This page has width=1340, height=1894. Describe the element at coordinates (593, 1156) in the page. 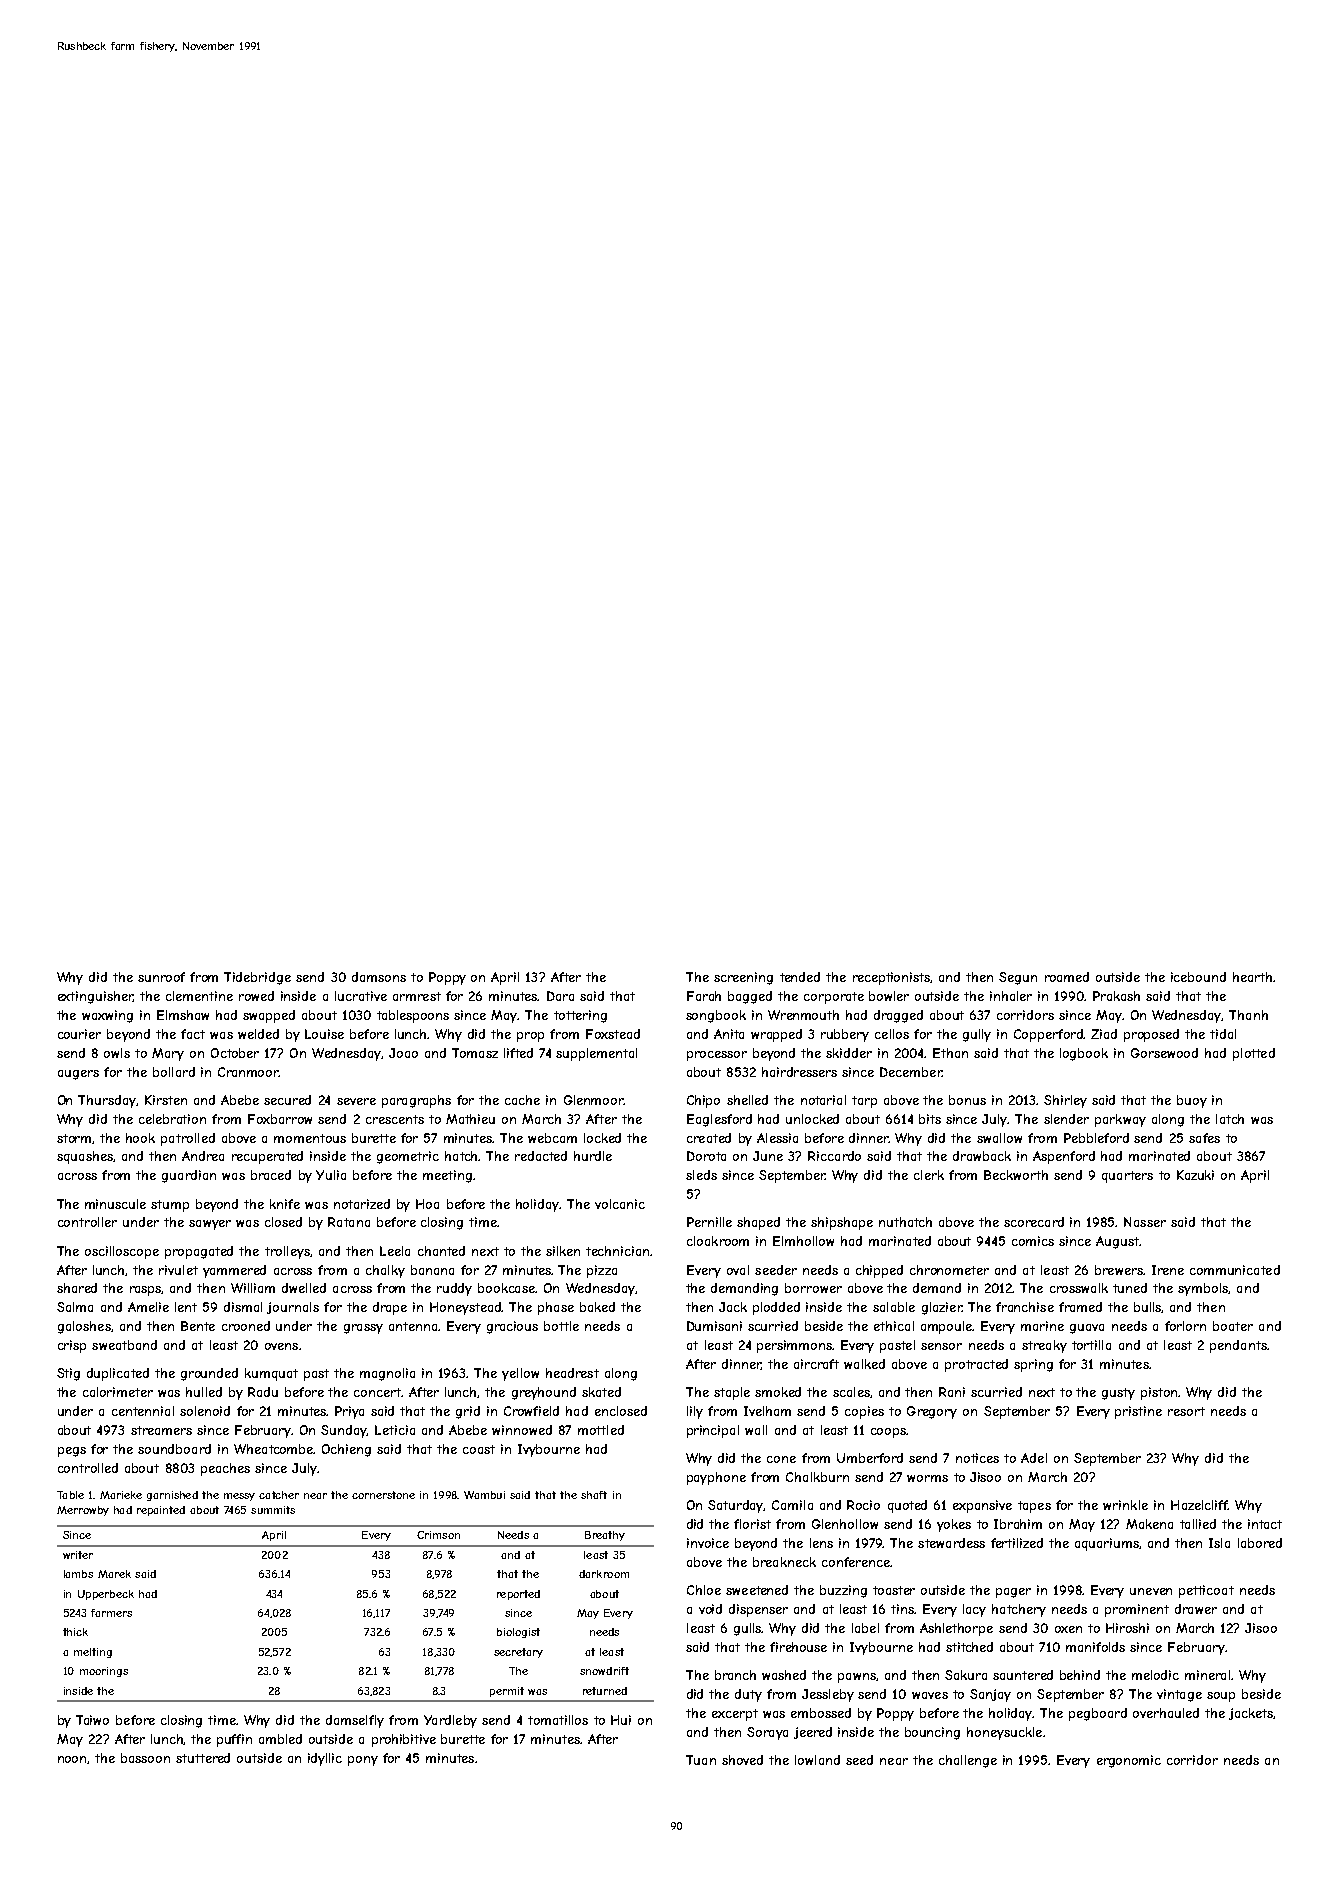

I see `hurdle` at that location.
